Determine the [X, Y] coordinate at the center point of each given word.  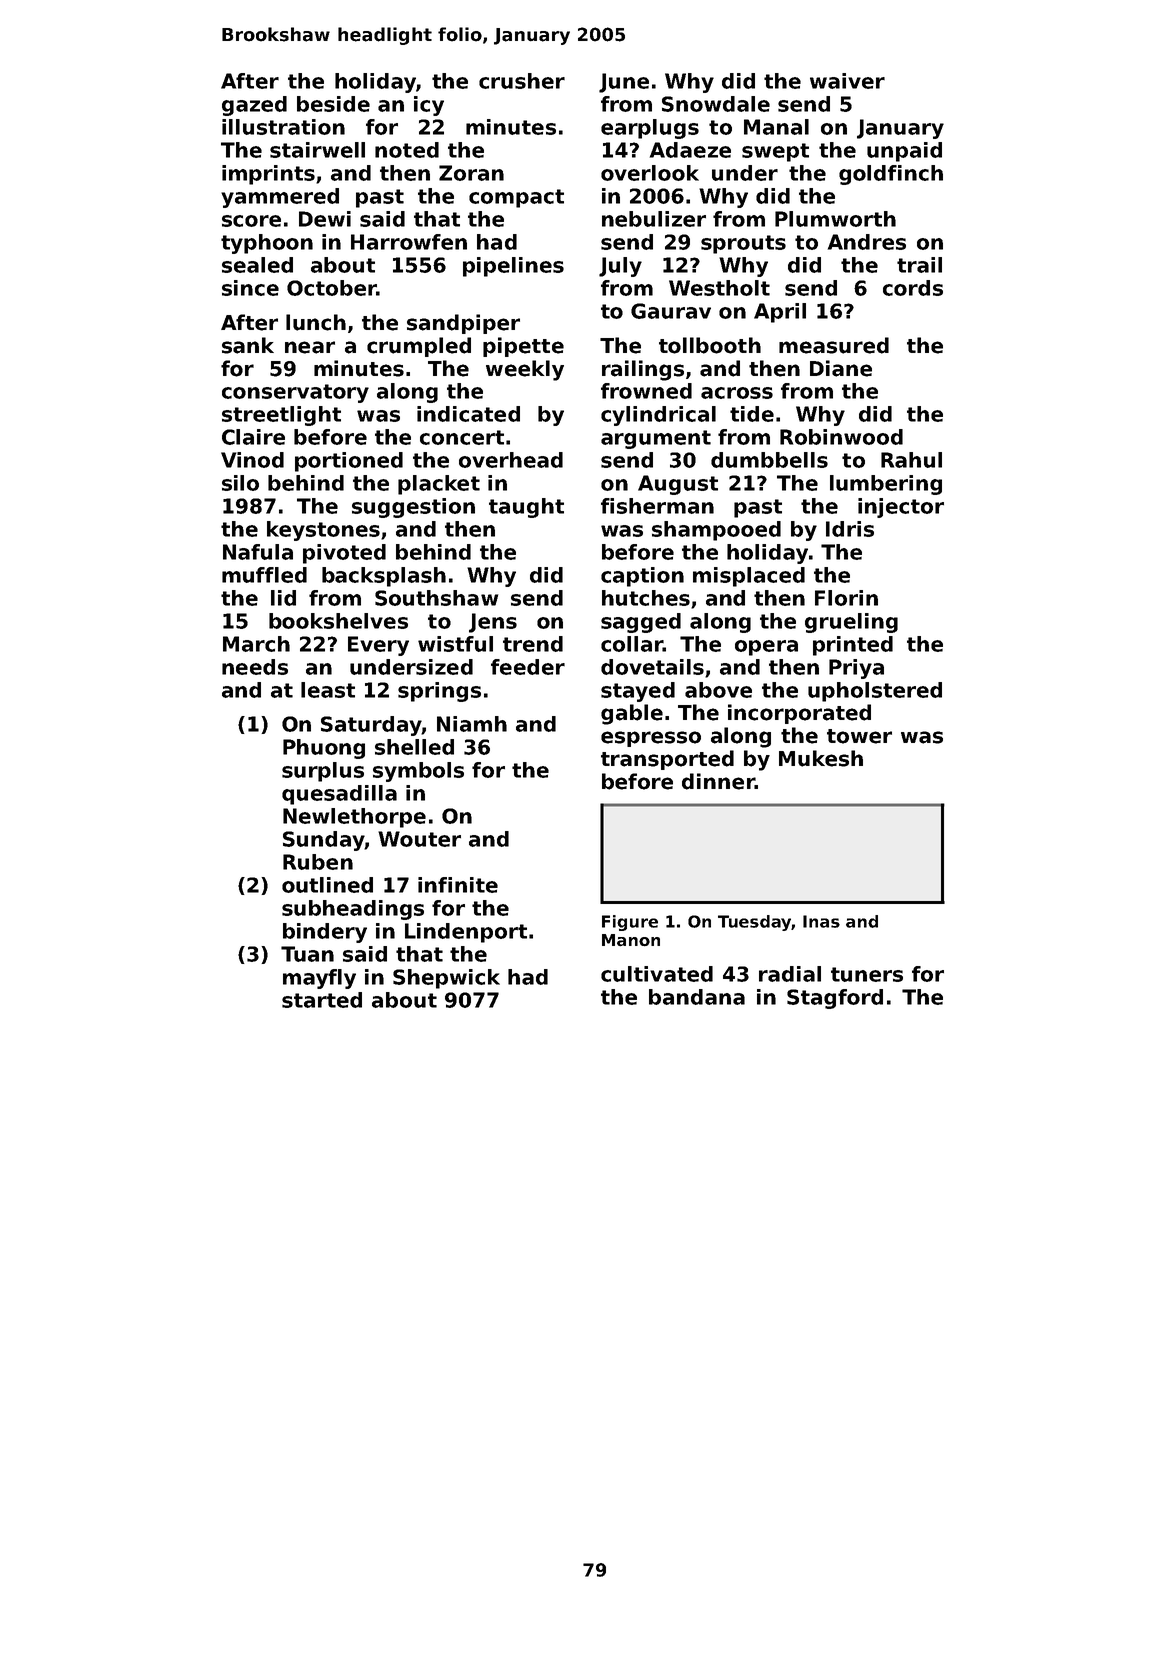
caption [642, 577]
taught [526, 508]
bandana [697, 997]
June [624, 83]
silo [240, 483]
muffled [264, 575]
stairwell [317, 150]
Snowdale [716, 104]
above [718, 690]
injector [901, 508]
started [322, 1000]
